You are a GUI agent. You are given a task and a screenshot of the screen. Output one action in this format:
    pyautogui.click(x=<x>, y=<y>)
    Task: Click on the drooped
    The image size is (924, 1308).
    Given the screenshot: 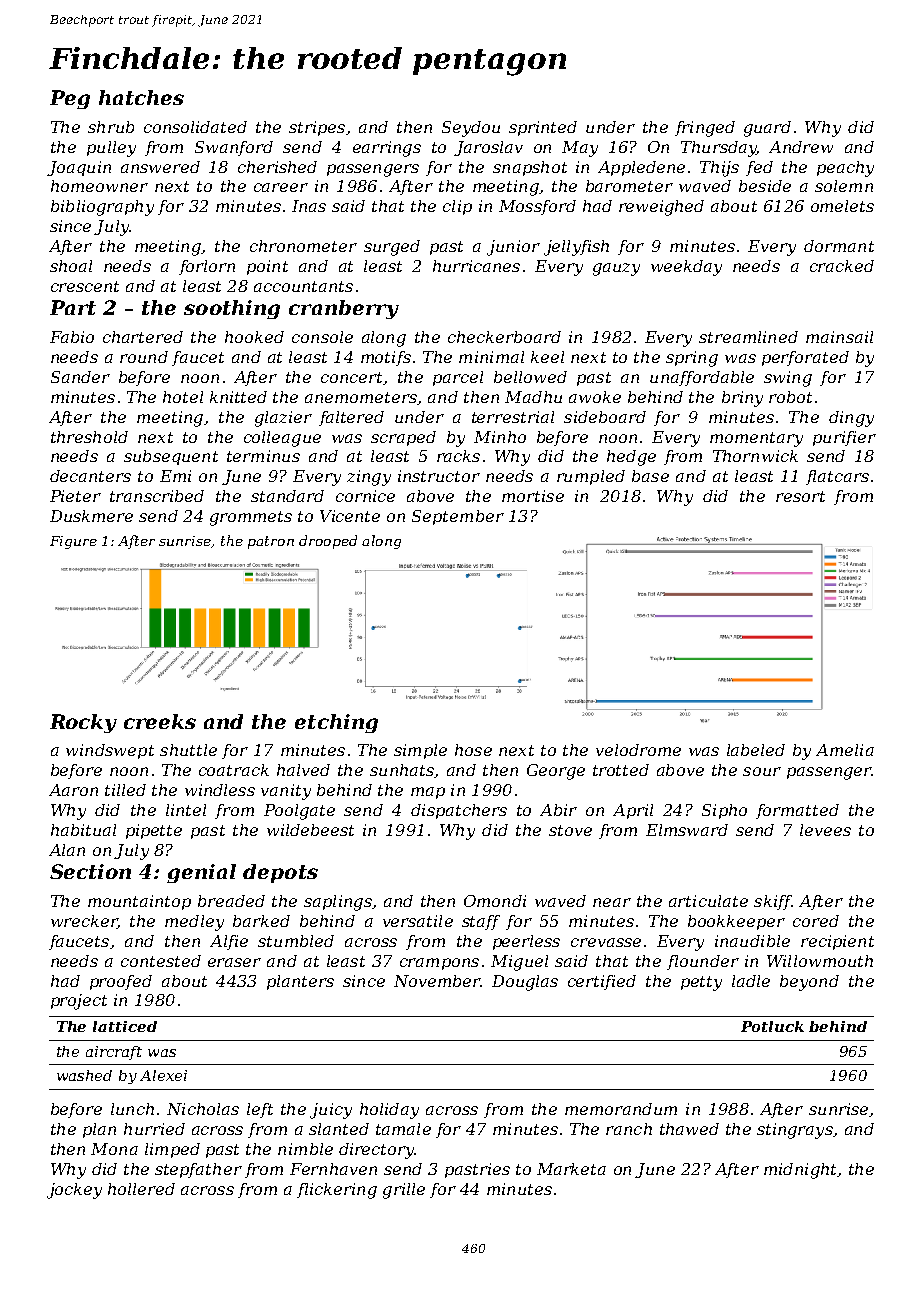 What is the action you would take?
    pyautogui.click(x=328, y=542)
